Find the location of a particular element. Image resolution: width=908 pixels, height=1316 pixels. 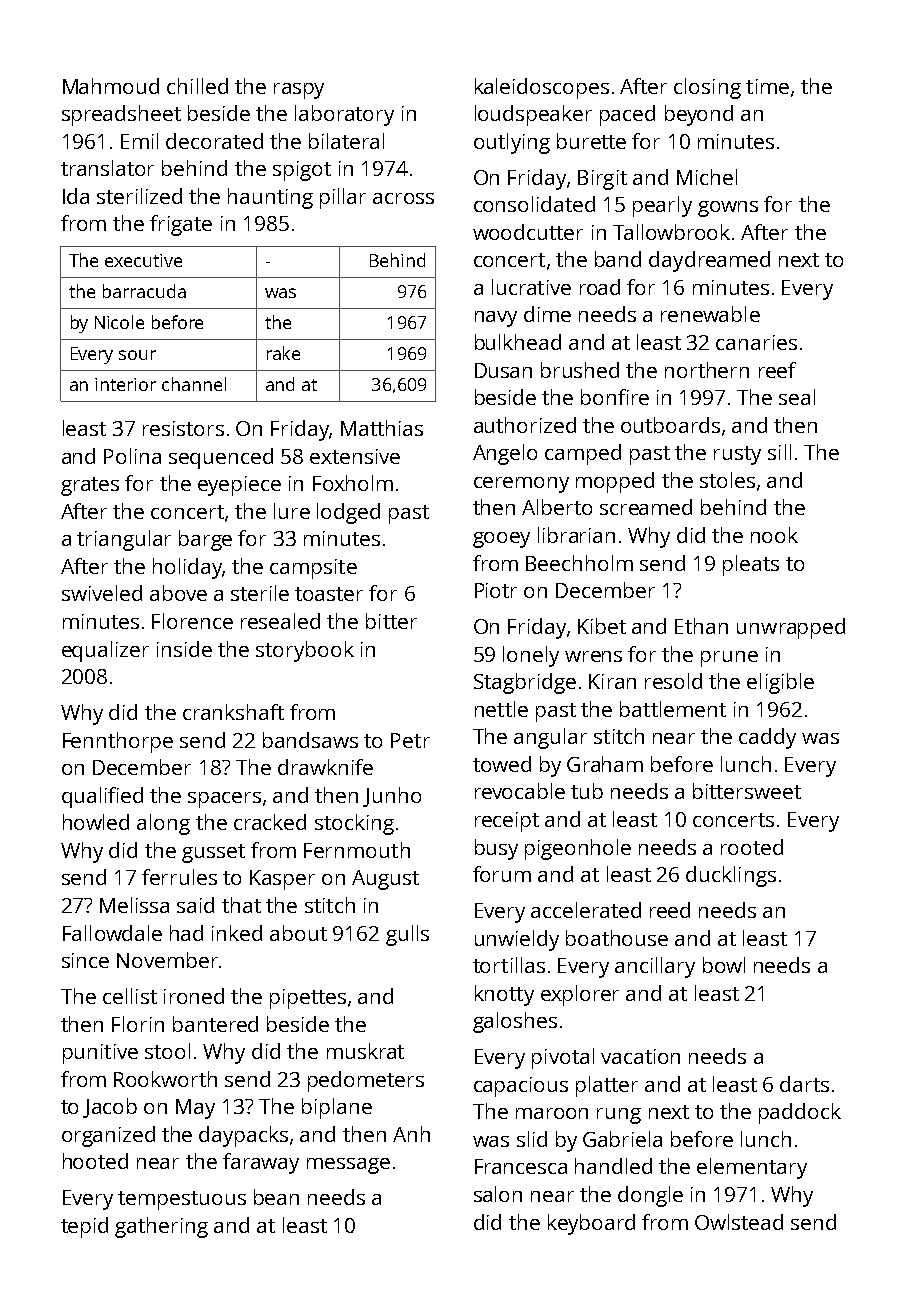

reef is located at coordinates (777, 370).
